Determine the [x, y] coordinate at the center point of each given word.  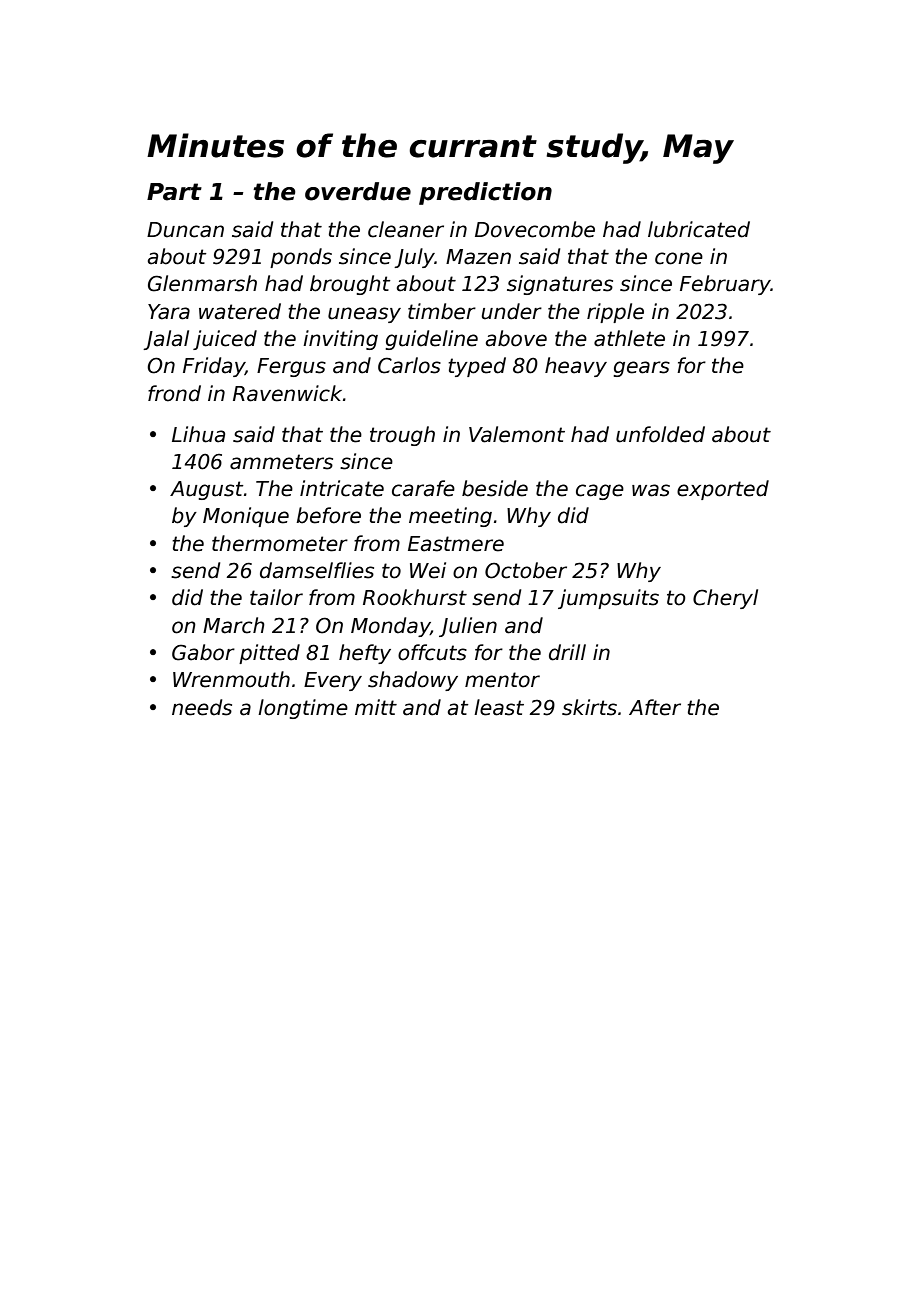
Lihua [198, 434]
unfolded [660, 434]
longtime [303, 709]
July [414, 258]
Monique [246, 517]
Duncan [185, 230]
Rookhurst [415, 597]
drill [567, 652]
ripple [615, 313]
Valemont [517, 434]
